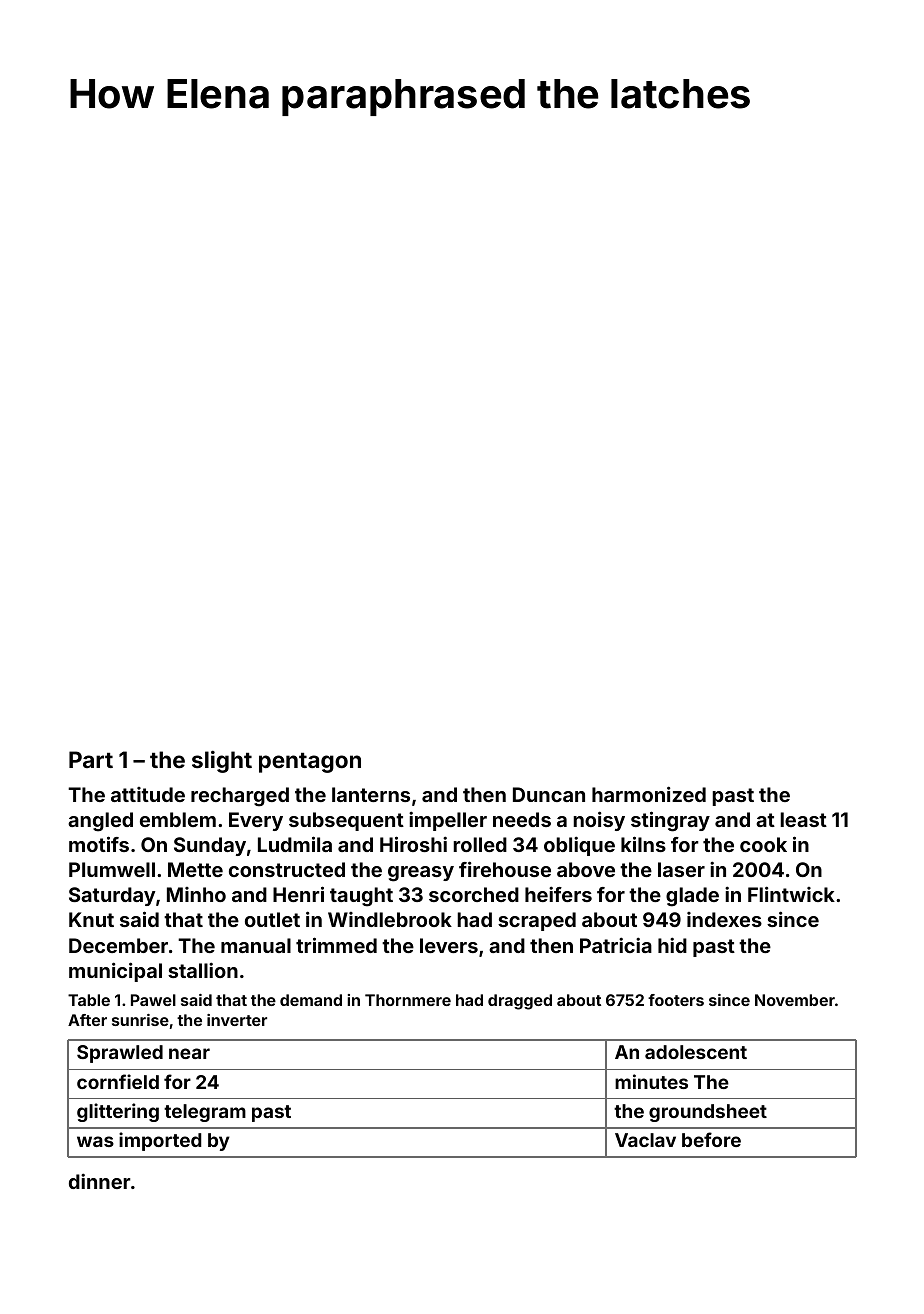 This document has height=1314, width=924. What do you see at coordinates (100, 1181) in the document?
I see `dinner` at bounding box center [100, 1181].
